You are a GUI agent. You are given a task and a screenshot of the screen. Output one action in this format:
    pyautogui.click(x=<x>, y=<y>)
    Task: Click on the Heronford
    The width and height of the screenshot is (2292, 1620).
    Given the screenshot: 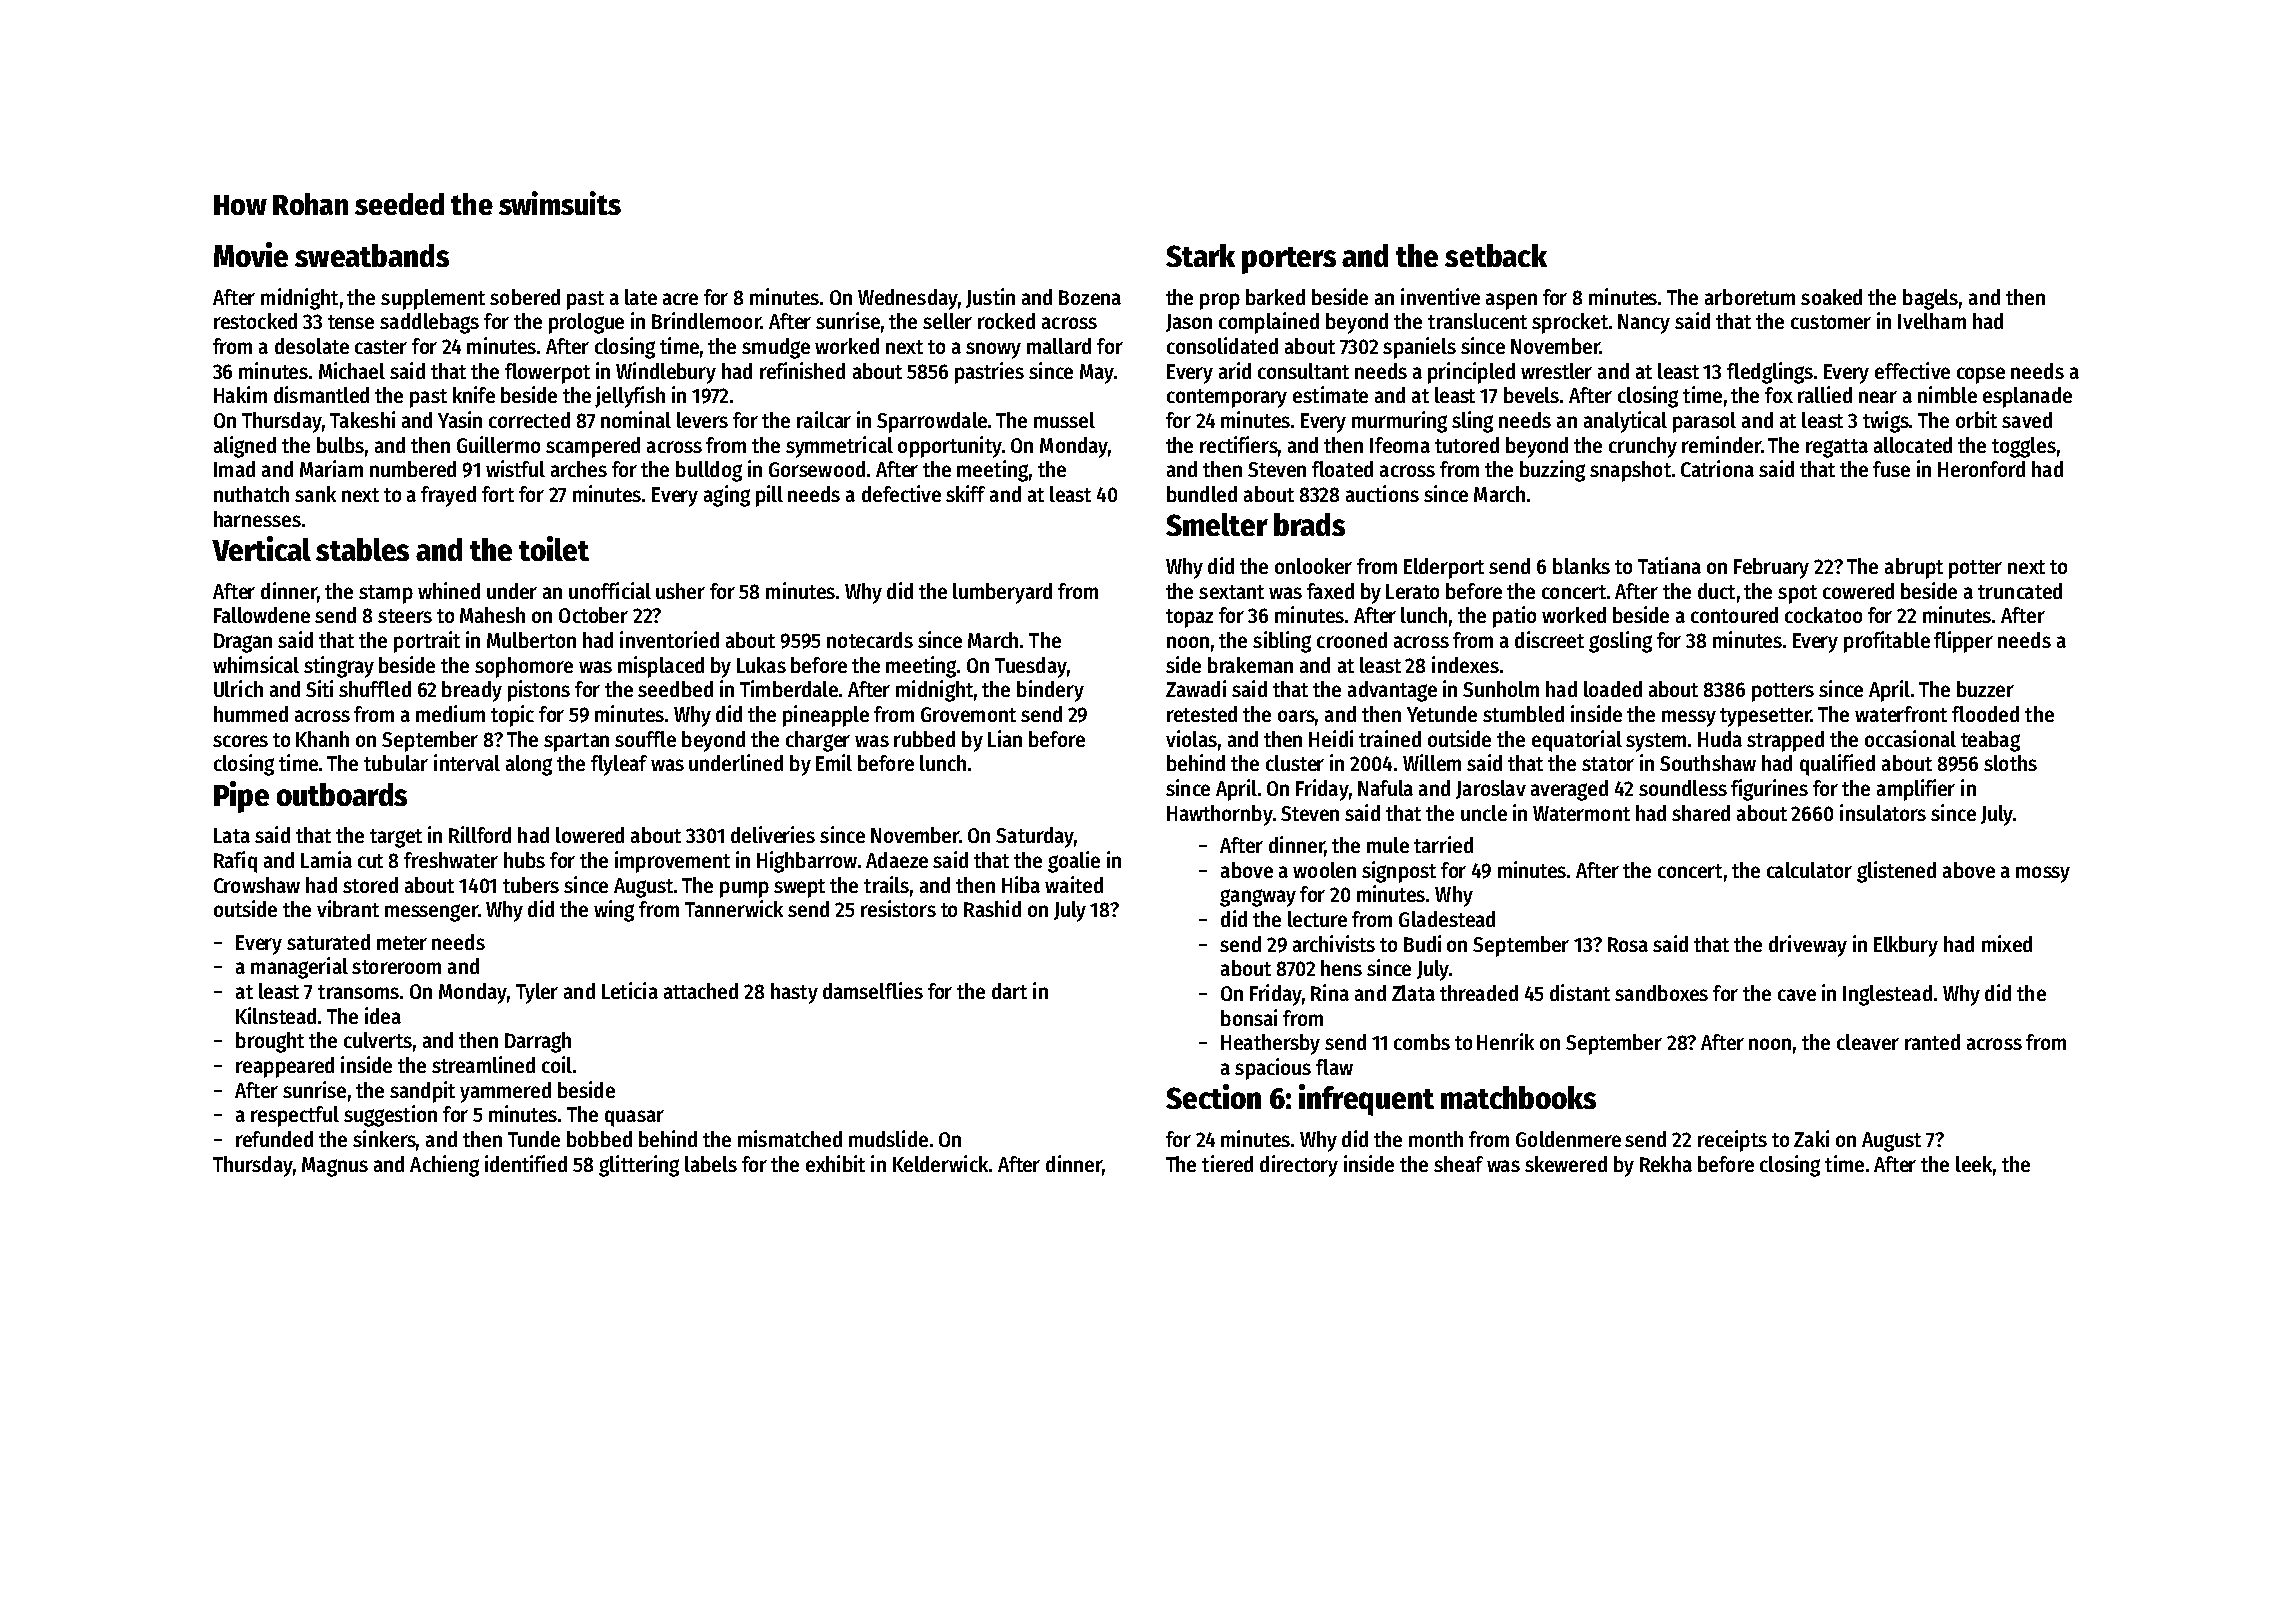 What is the action you would take?
    pyautogui.click(x=1981, y=469)
